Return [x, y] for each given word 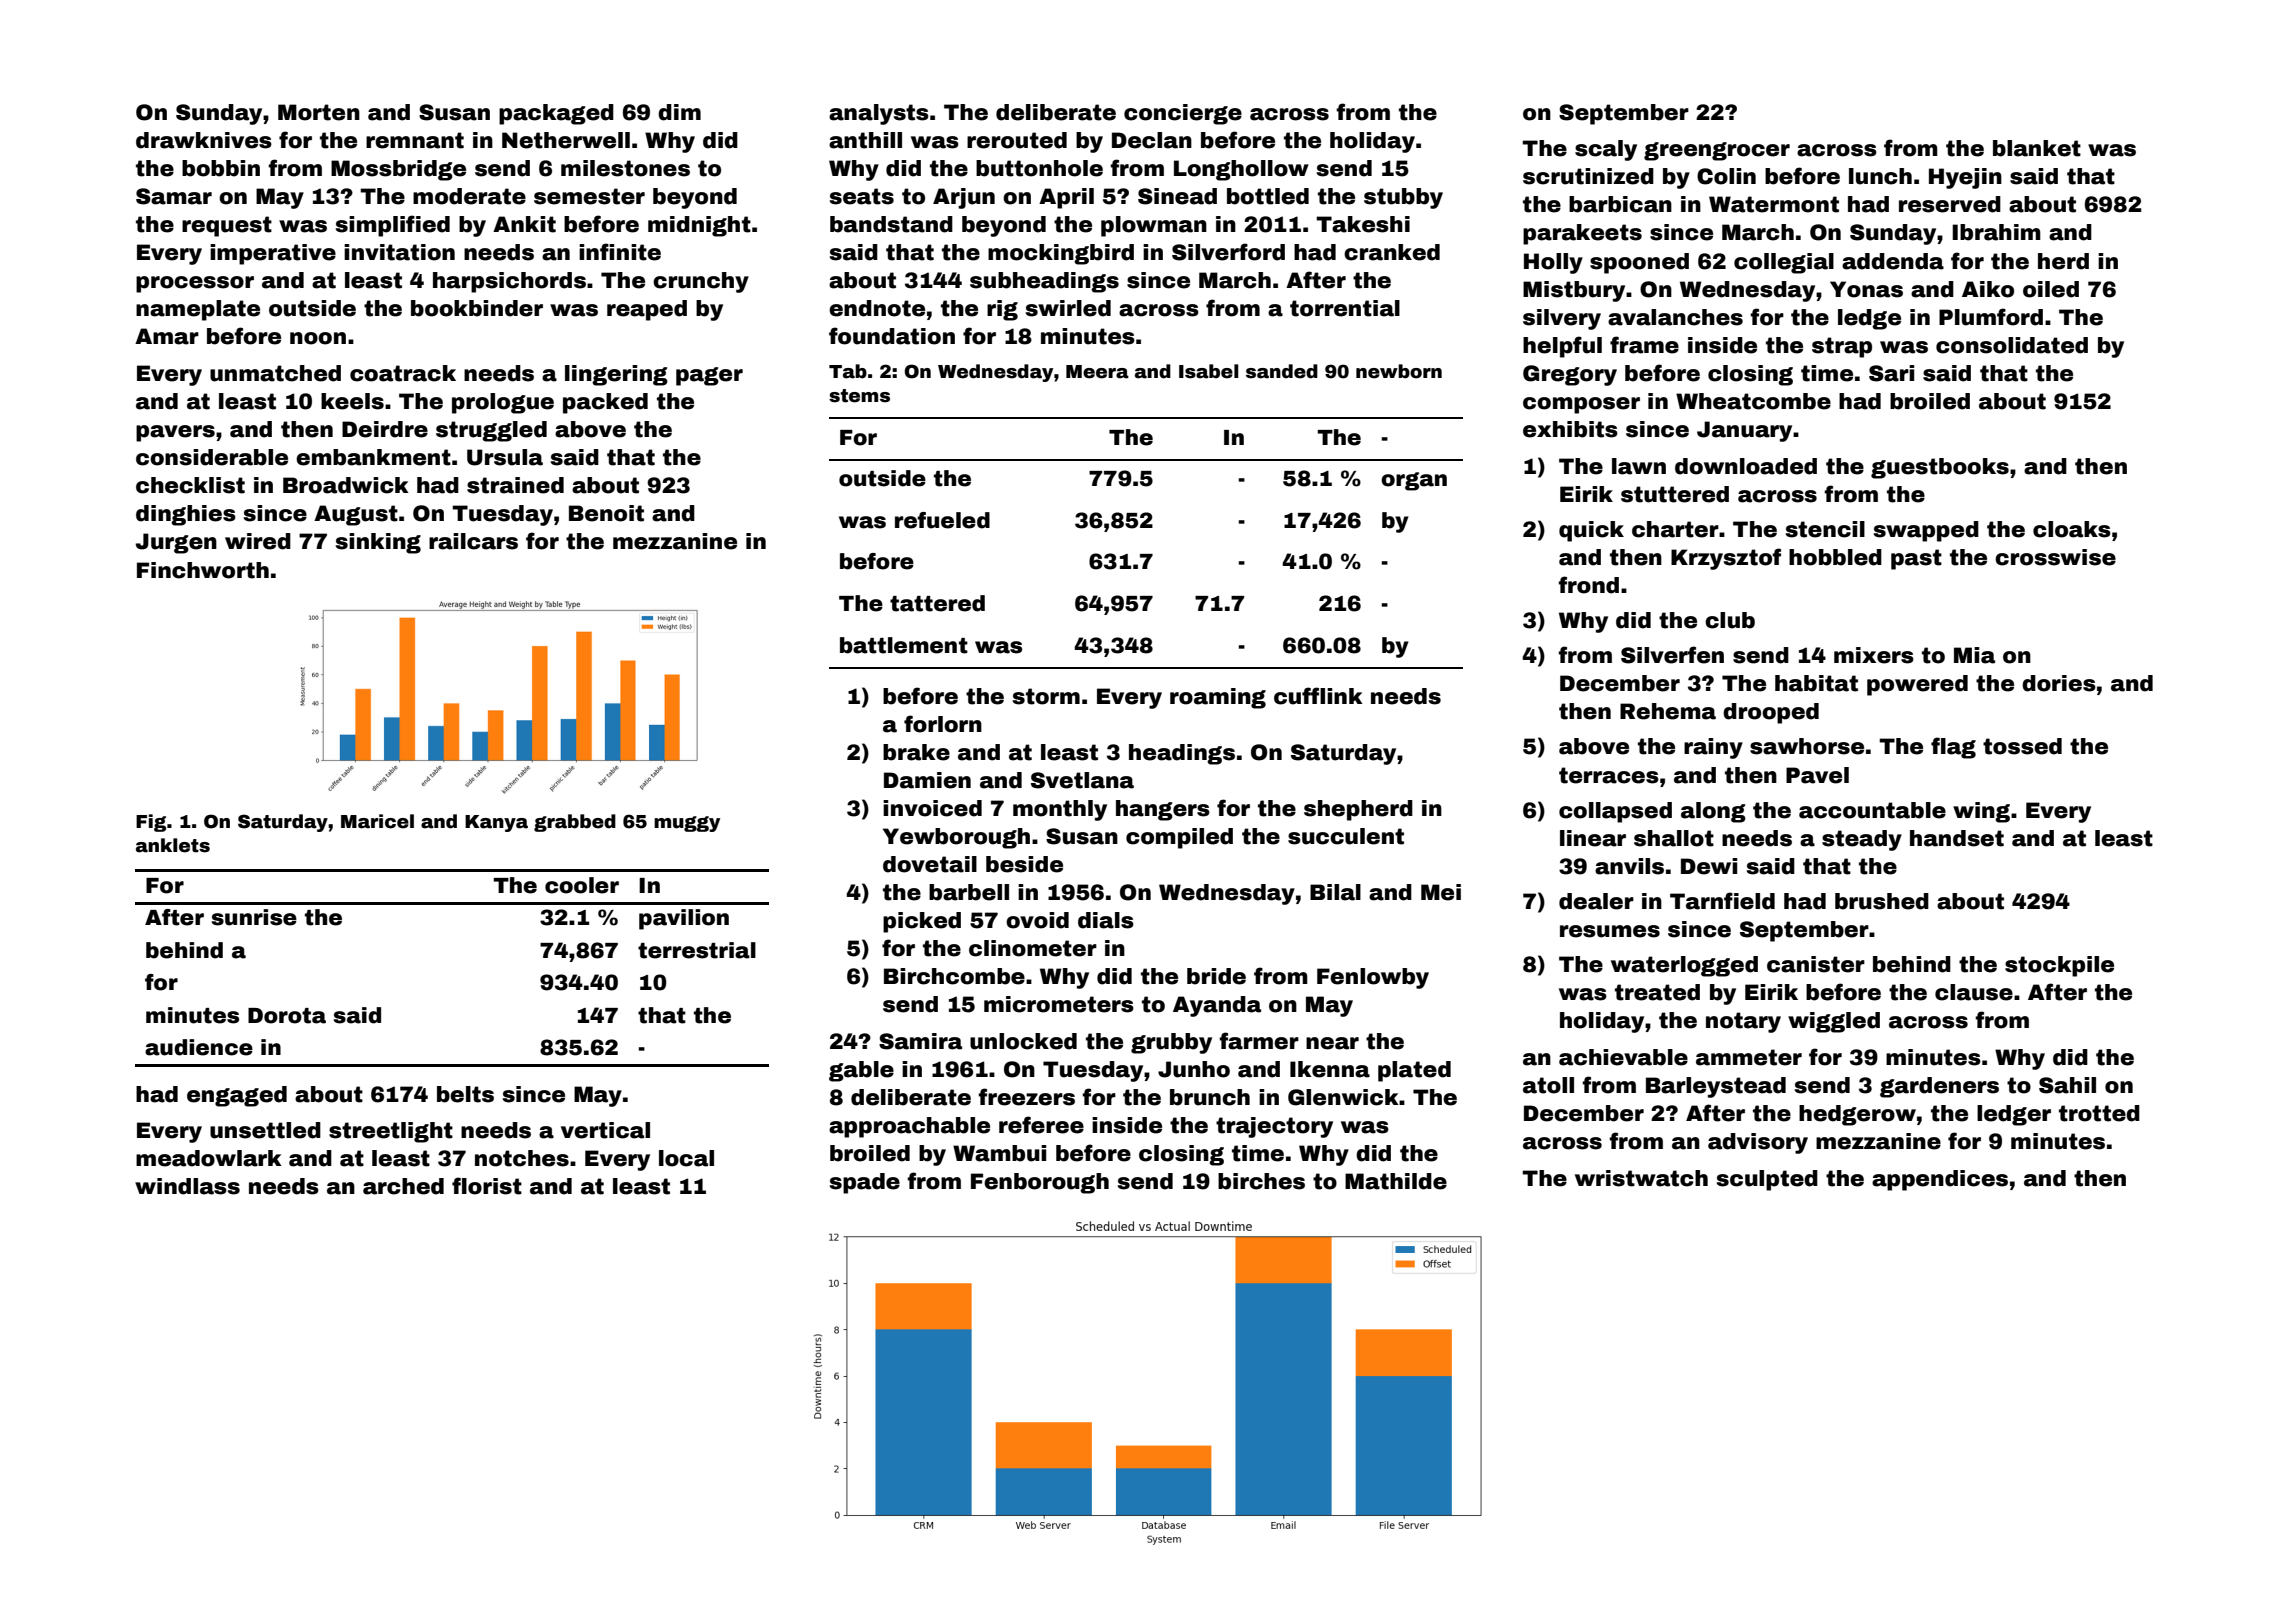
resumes [1610, 931]
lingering [616, 375]
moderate [469, 196]
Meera [1097, 372]
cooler [582, 885]
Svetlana [1082, 780]
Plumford [1991, 317]
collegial [1784, 263]
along [1713, 812]
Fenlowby [1373, 978]
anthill [865, 140]
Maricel [377, 821]
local [686, 1158]
